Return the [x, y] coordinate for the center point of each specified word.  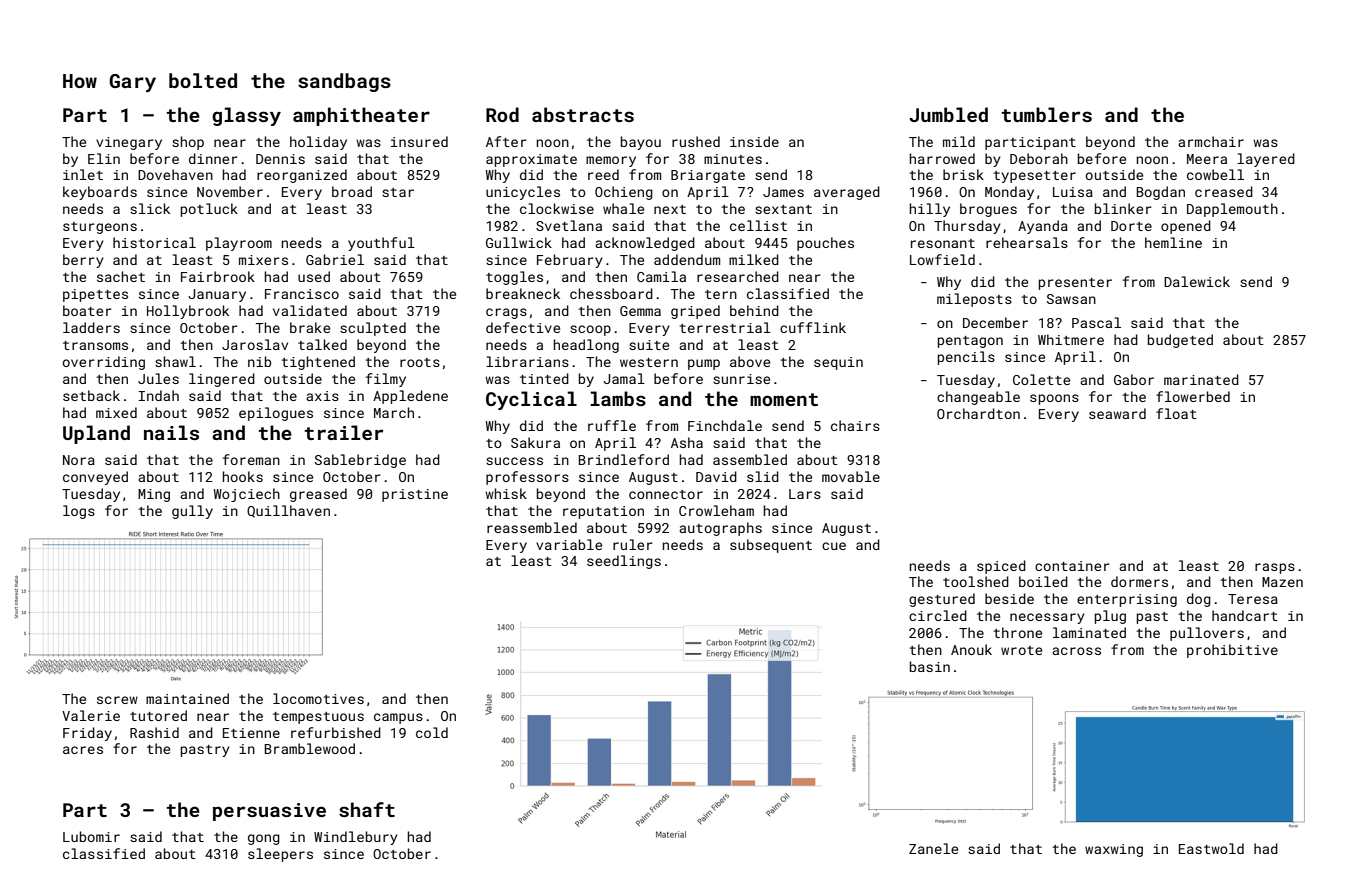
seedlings [624, 562]
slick [150, 208]
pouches [825, 244]
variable [569, 544]
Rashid [154, 732]
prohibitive [1232, 651]
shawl [175, 361]
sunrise [741, 379]
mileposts [974, 300]
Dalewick [1197, 281]
